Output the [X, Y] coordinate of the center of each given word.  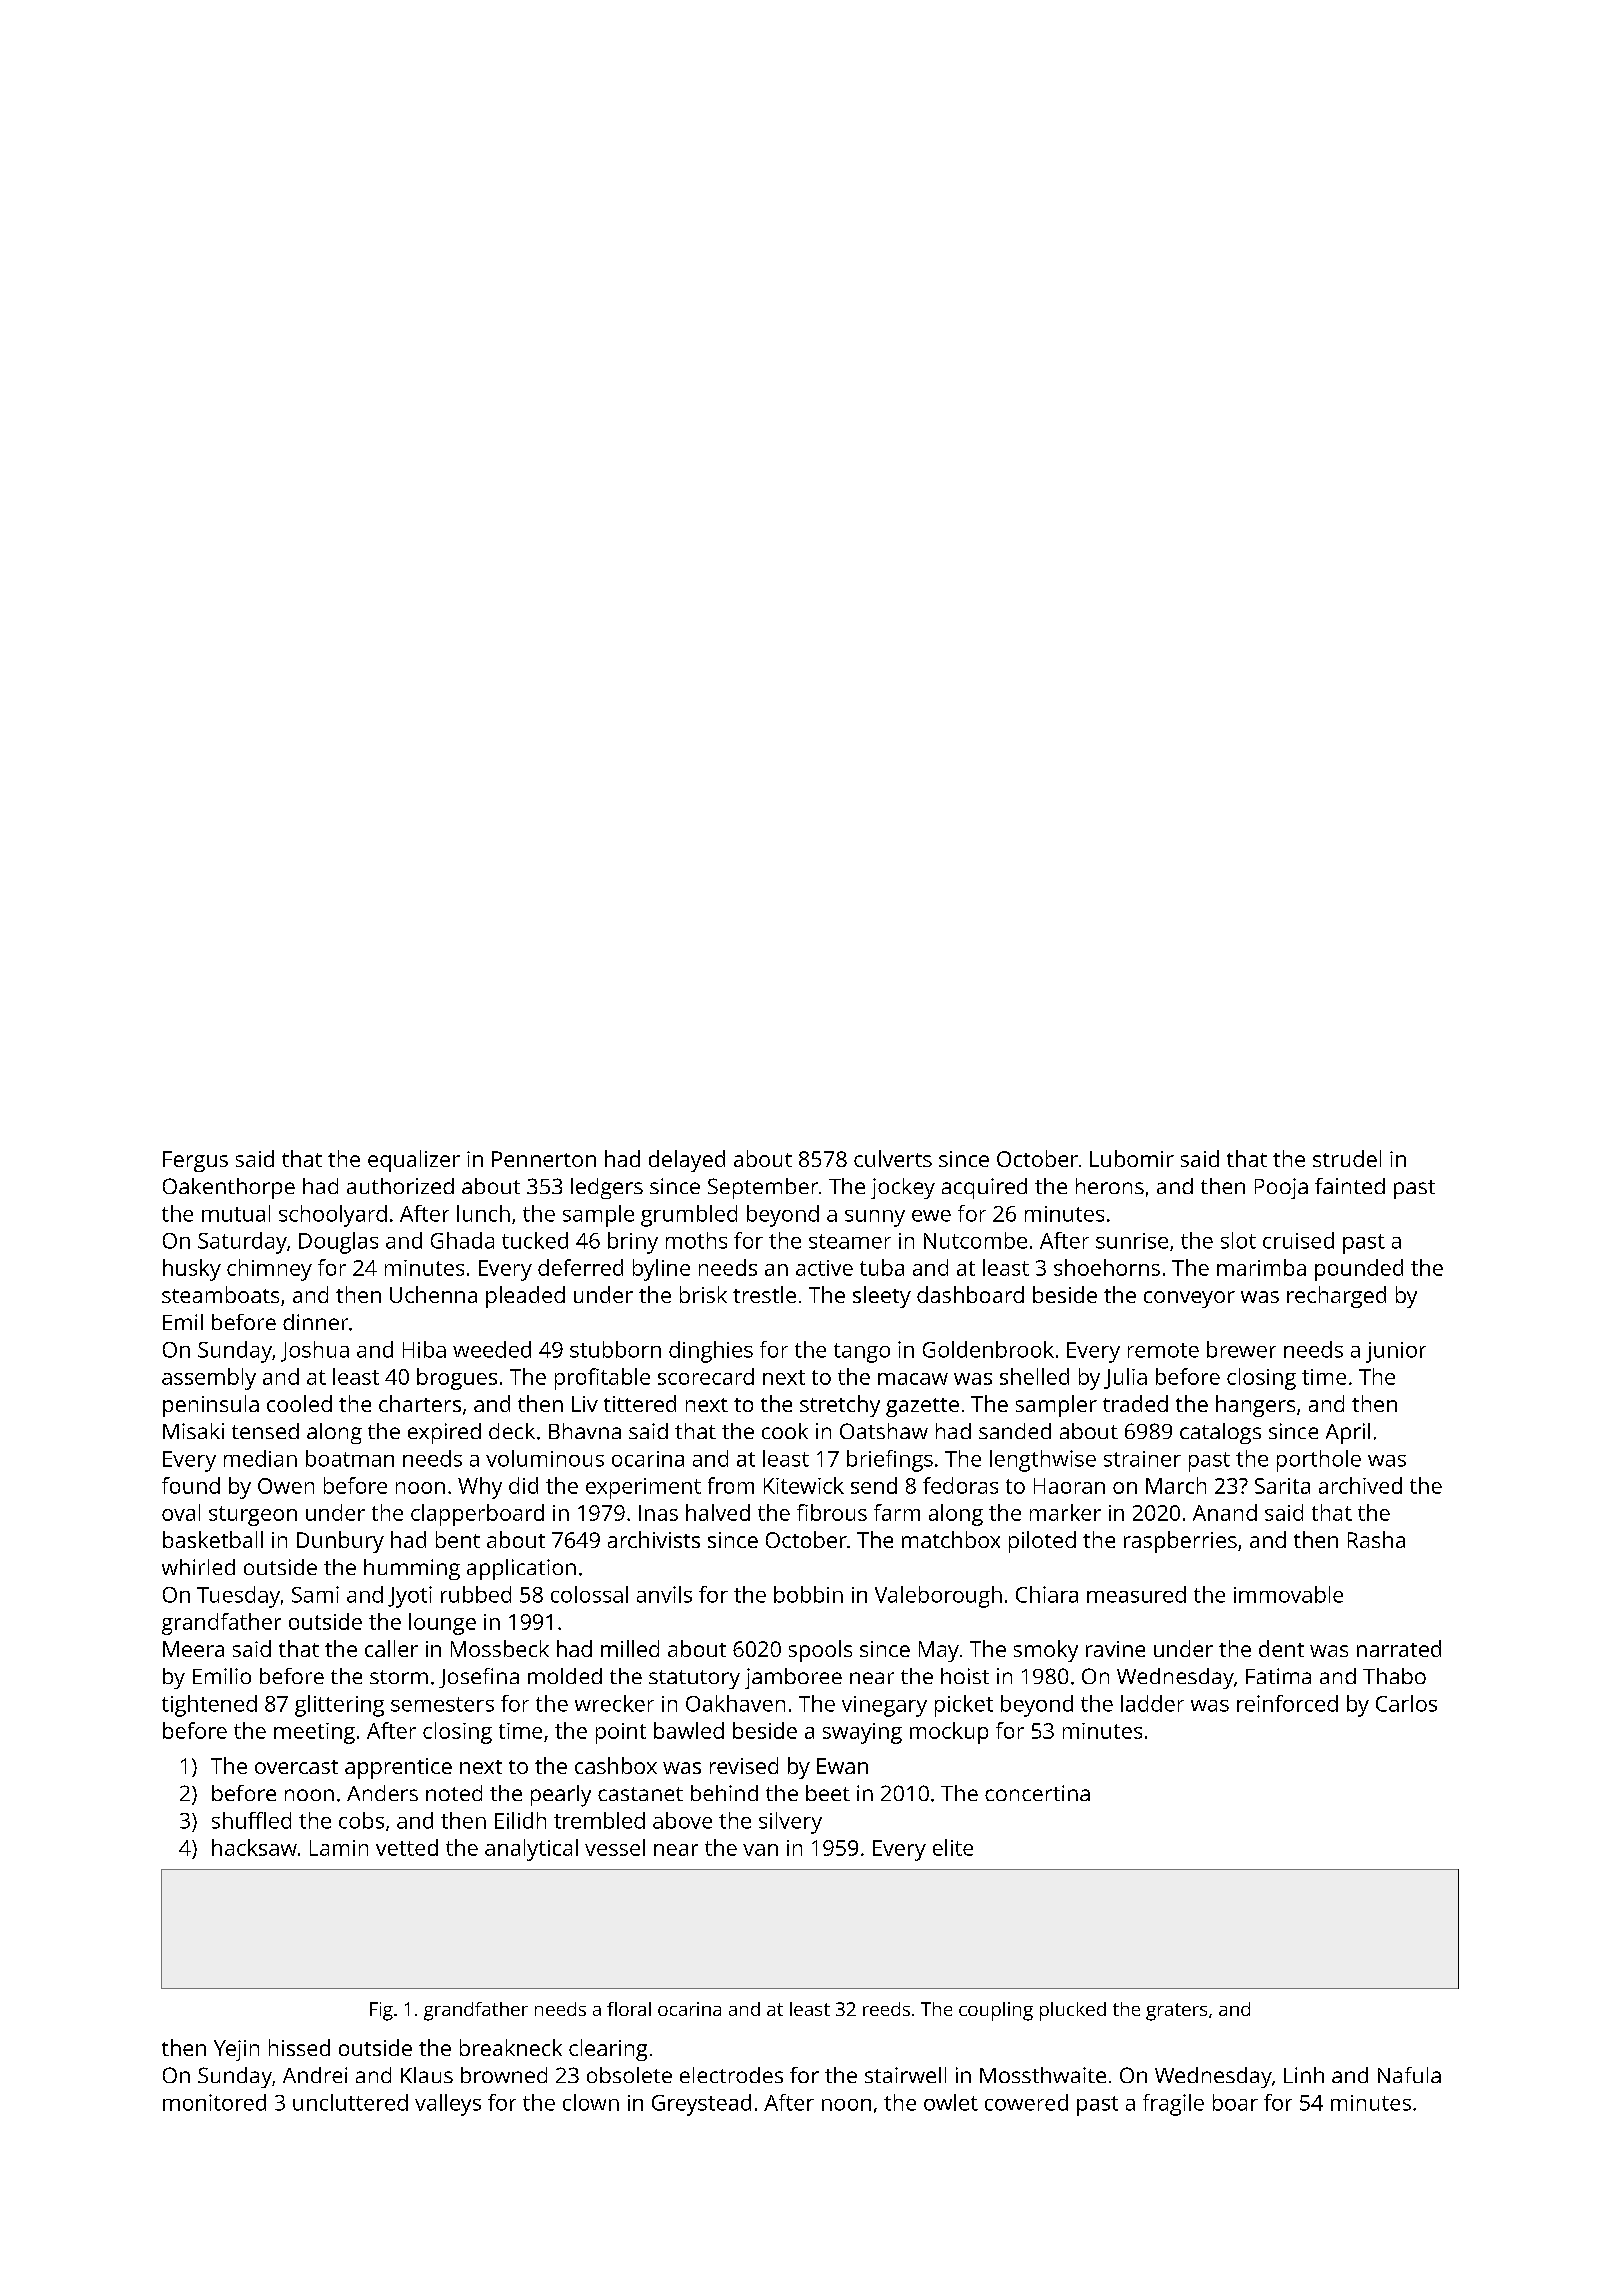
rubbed [476, 1594]
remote [1163, 1350]
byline [661, 1270]
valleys [448, 2105]
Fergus [195, 1161]
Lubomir [1132, 1158]
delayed [687, 1161]
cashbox [616, 1765]
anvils [664, 1594]
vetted [407, 1847]
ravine [1115, 1649]
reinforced [1287, 1703]
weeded [492, 1349]
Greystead [701, 2105]
